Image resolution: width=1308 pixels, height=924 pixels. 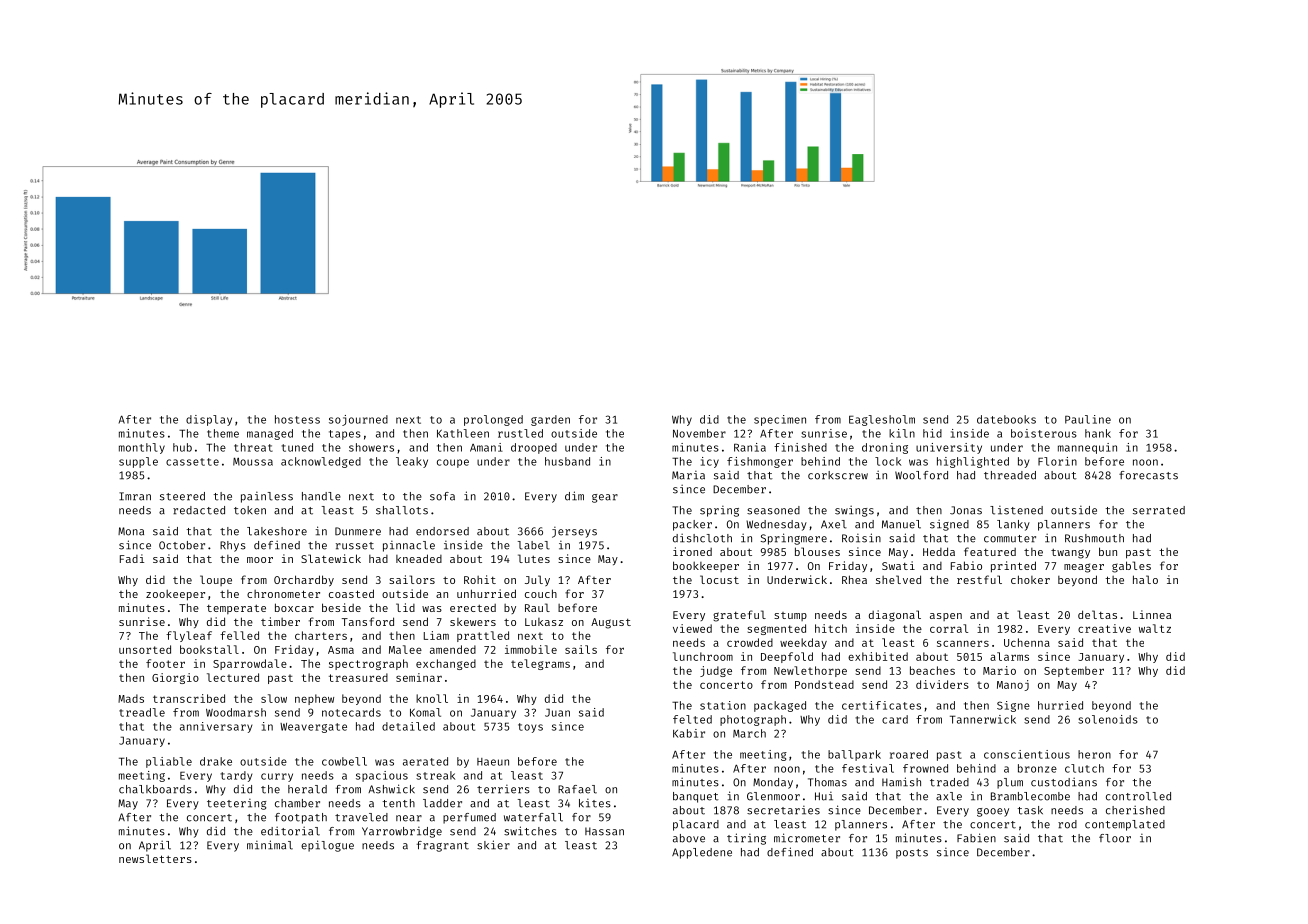 I want to click on solenoids, so click(x=1108, y=719).
